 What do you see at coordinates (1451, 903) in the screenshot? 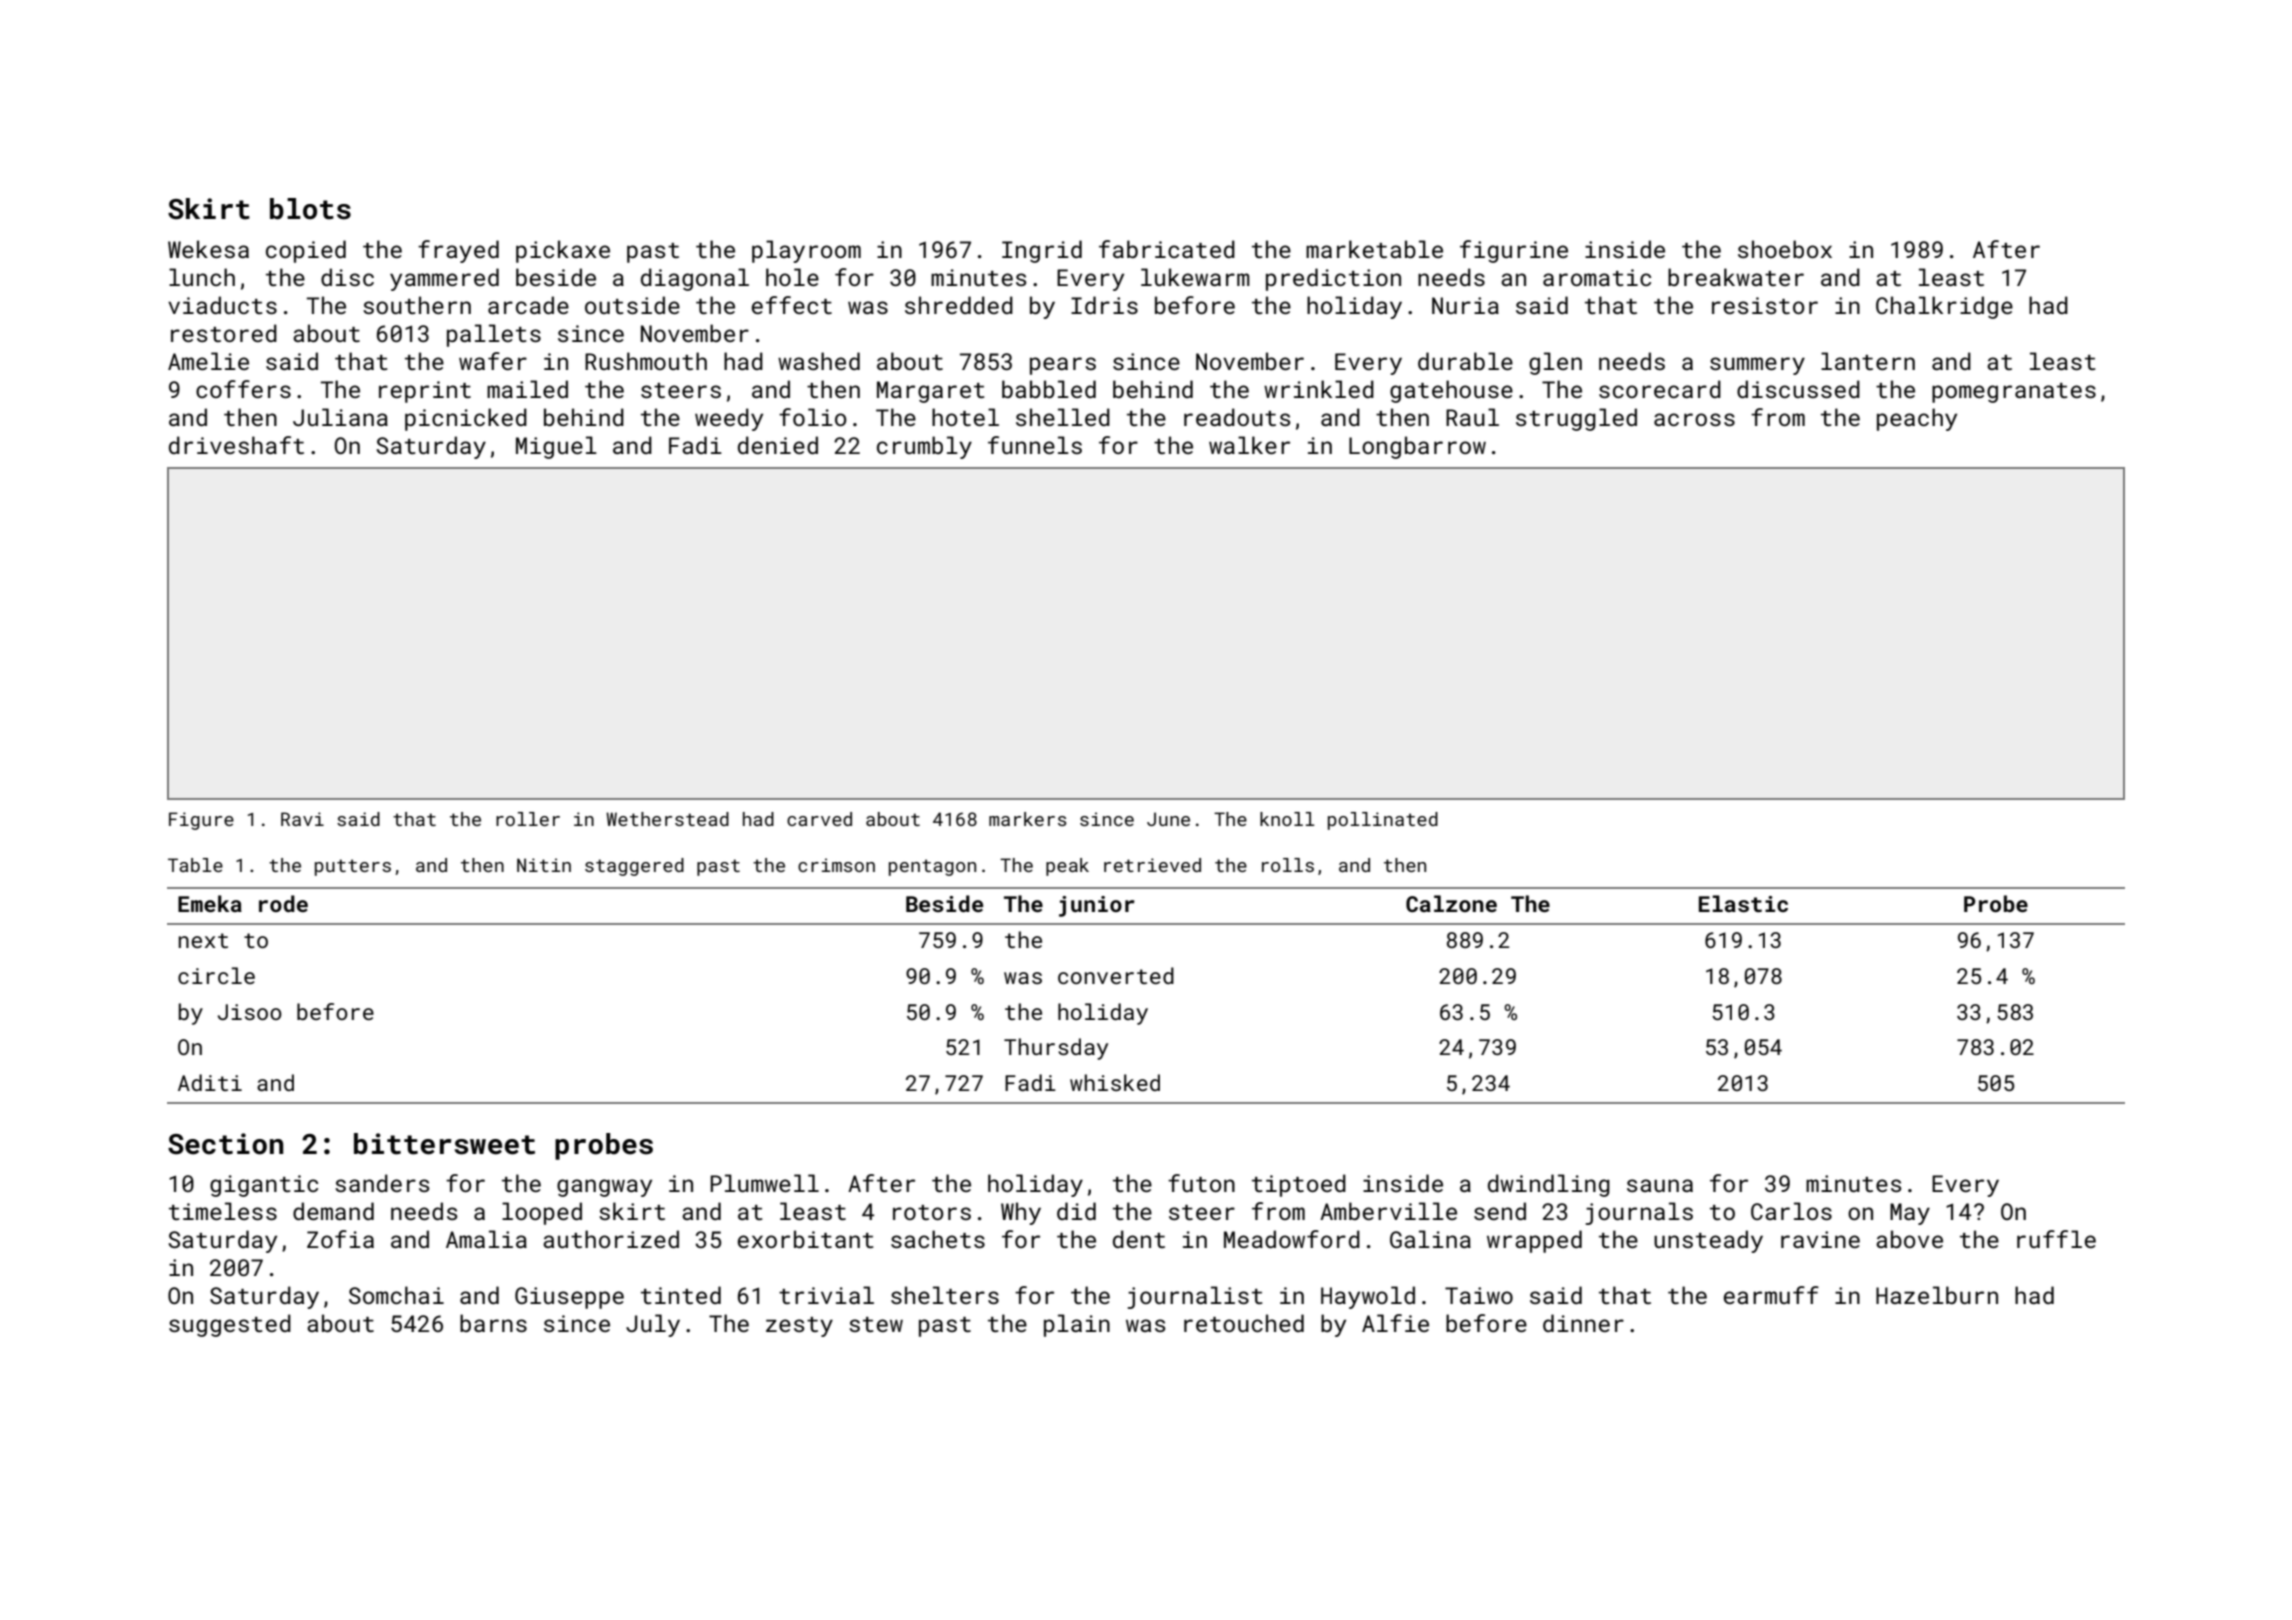
I see `Calzone` at bounding box center [1451, 903].
